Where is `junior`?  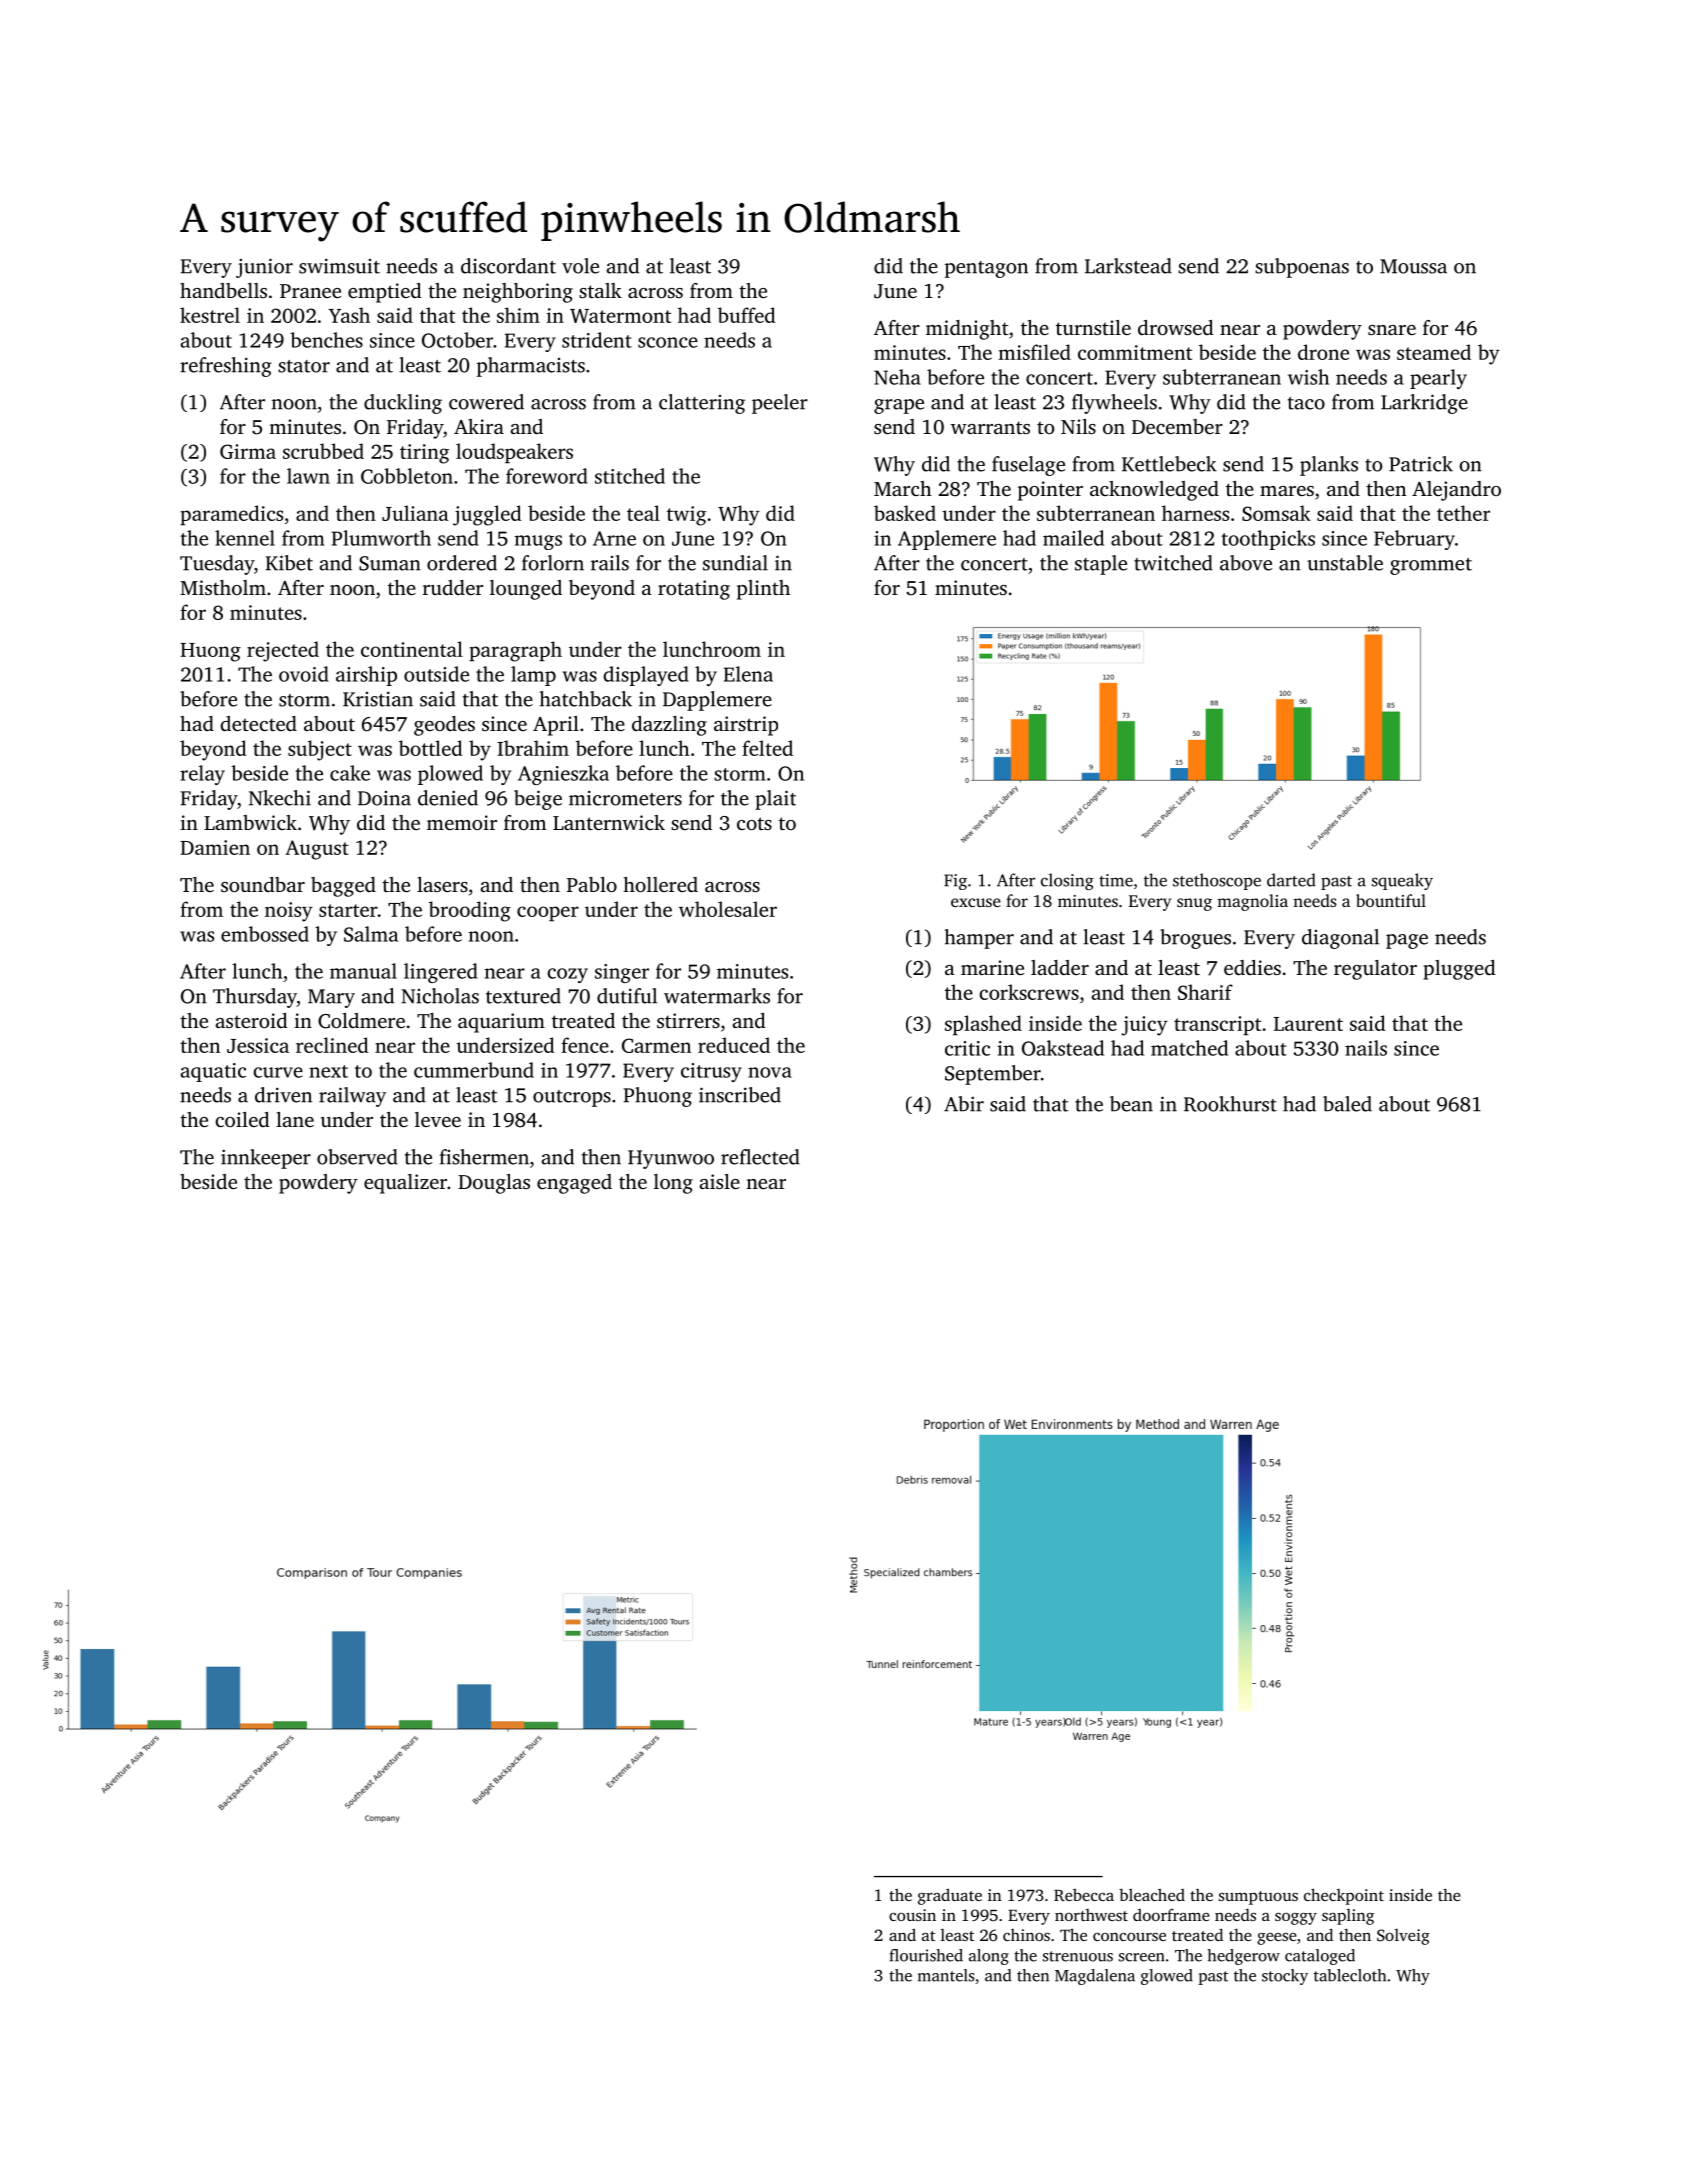
junior is located at coordinates (264, 268).
